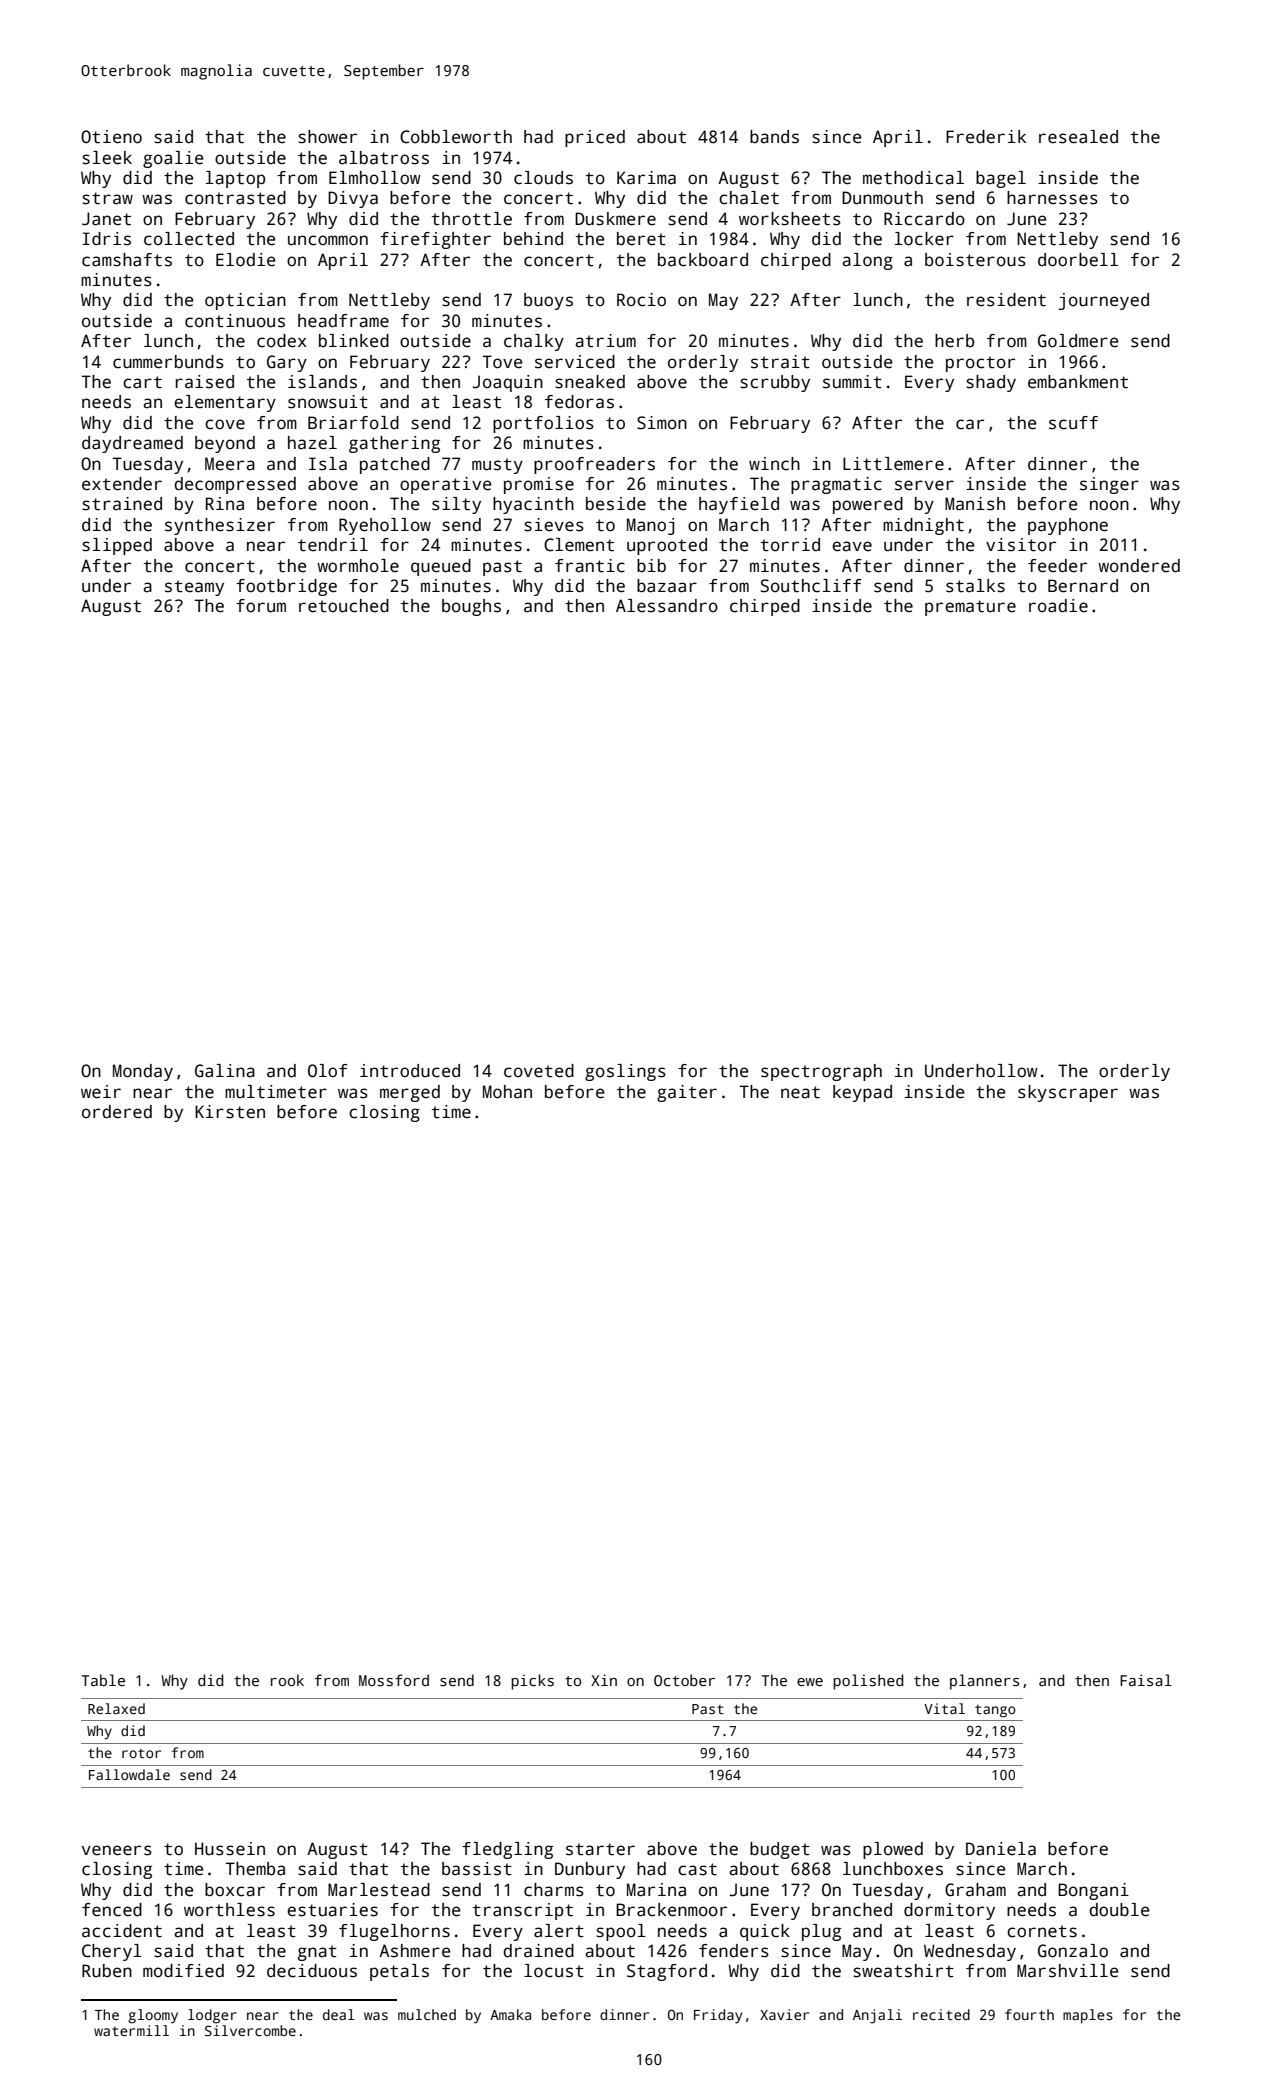 The height and width of the document is (2094, 1271). I want to click on maples, so click(1088, 2016).
